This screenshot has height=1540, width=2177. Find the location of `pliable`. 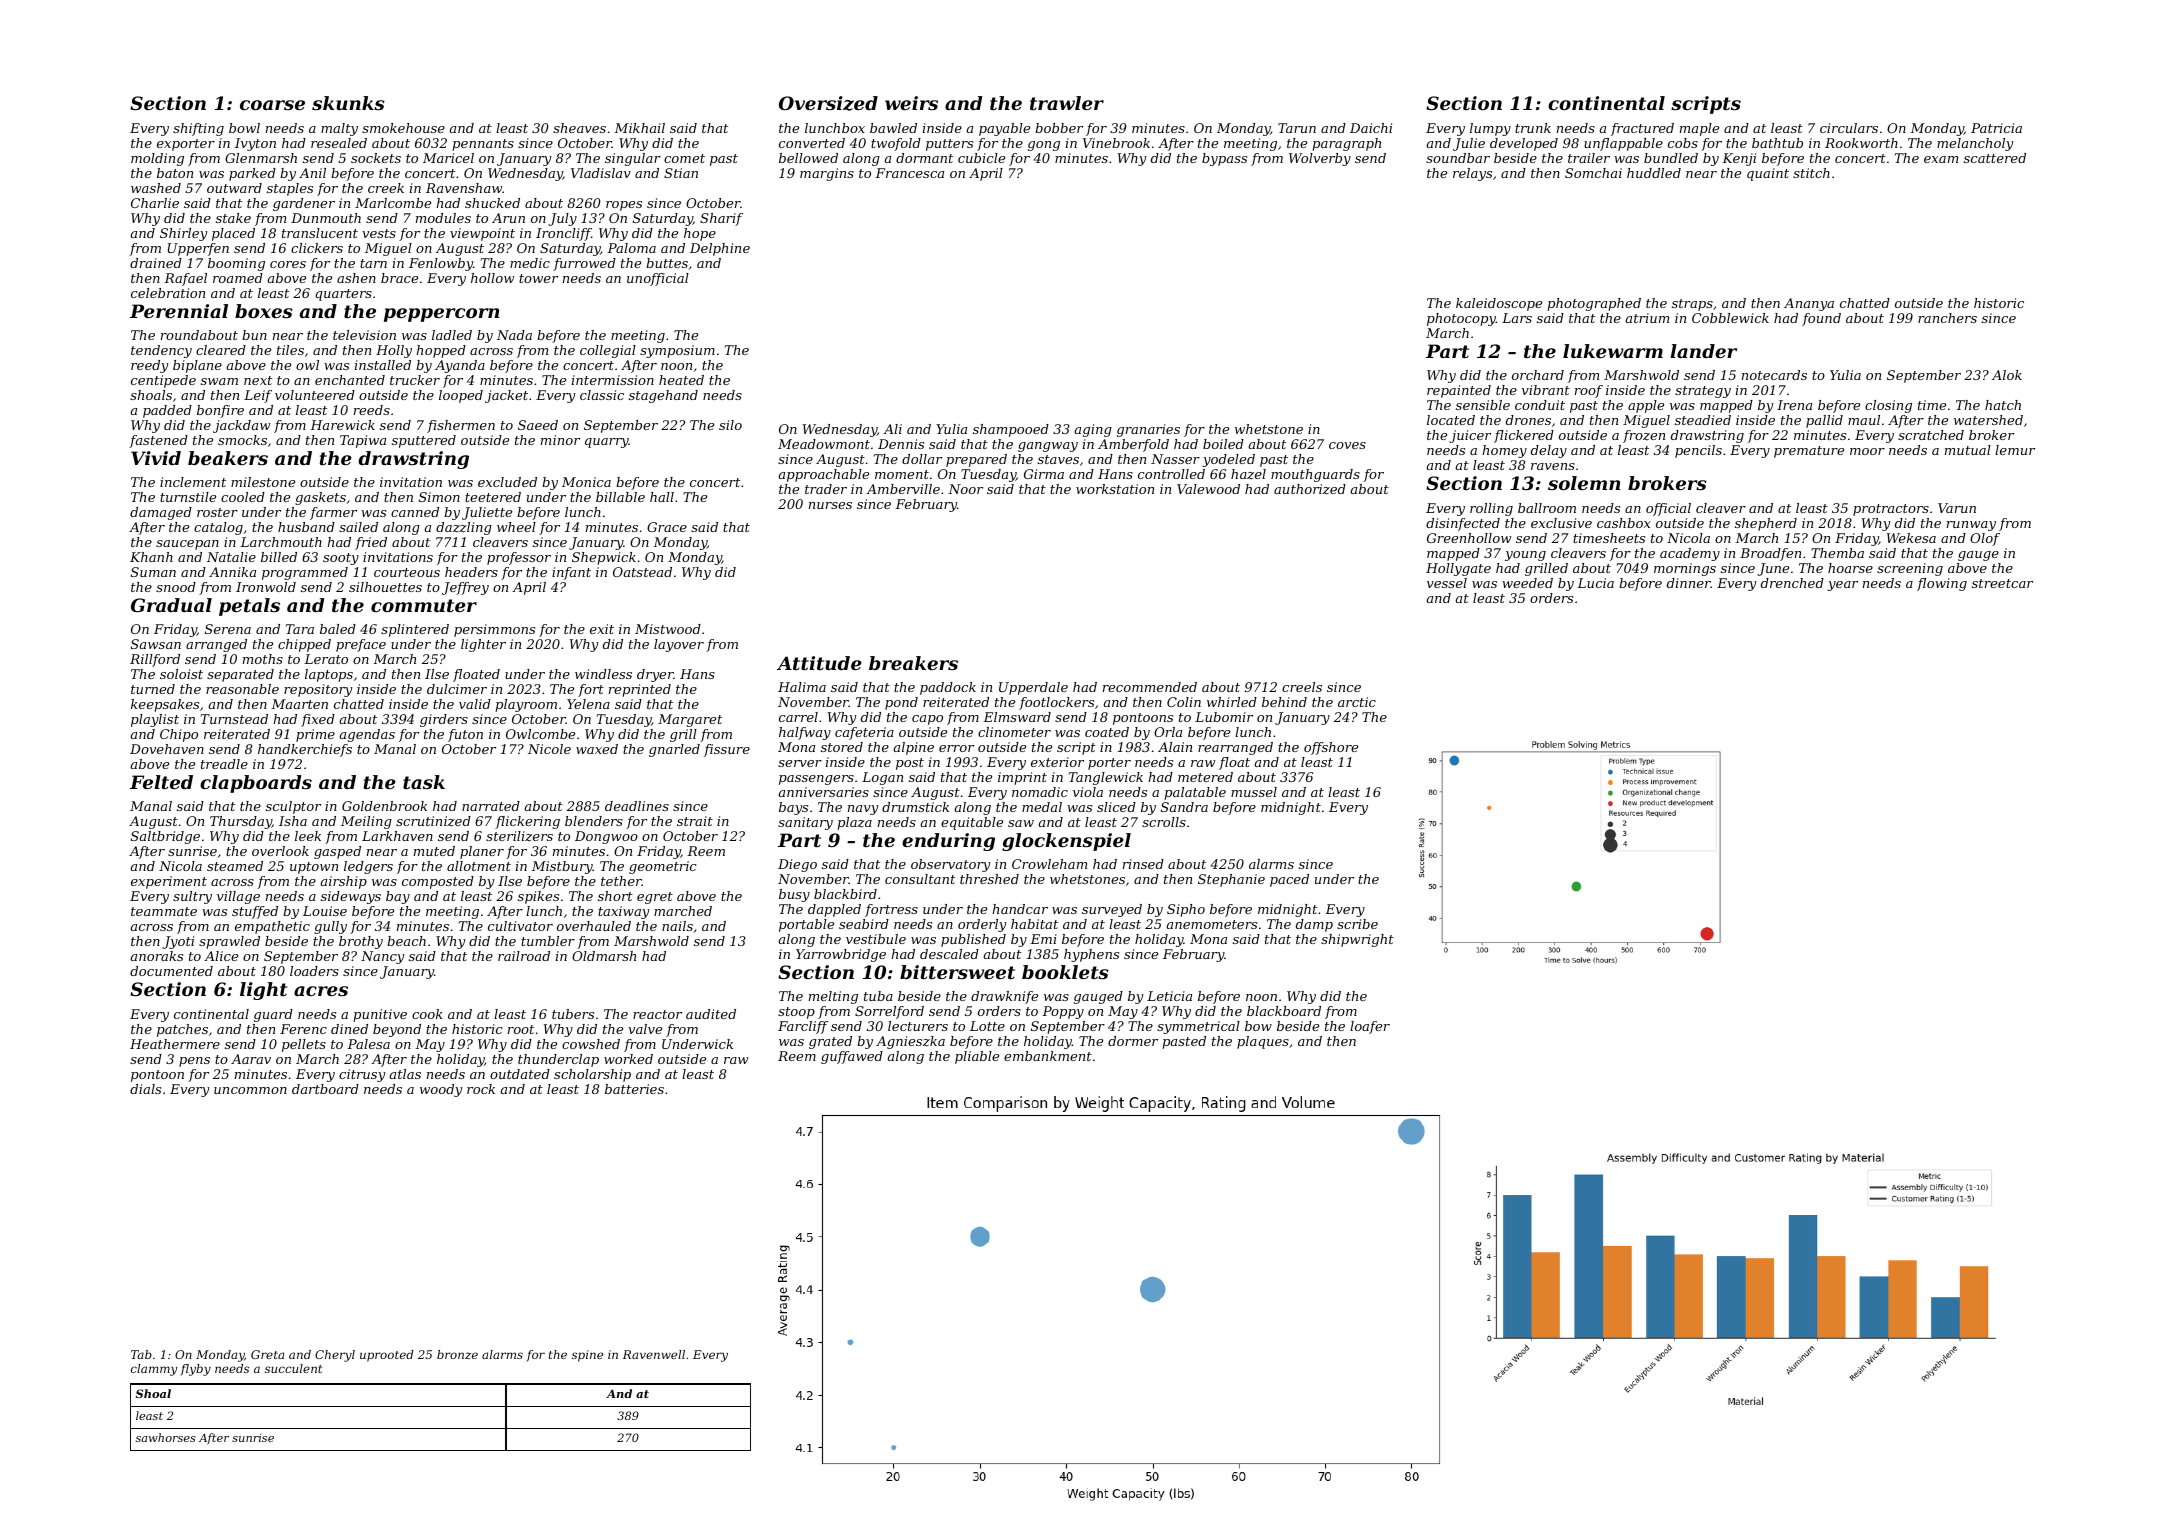

pliable is located at coordinates (977, 1057).
